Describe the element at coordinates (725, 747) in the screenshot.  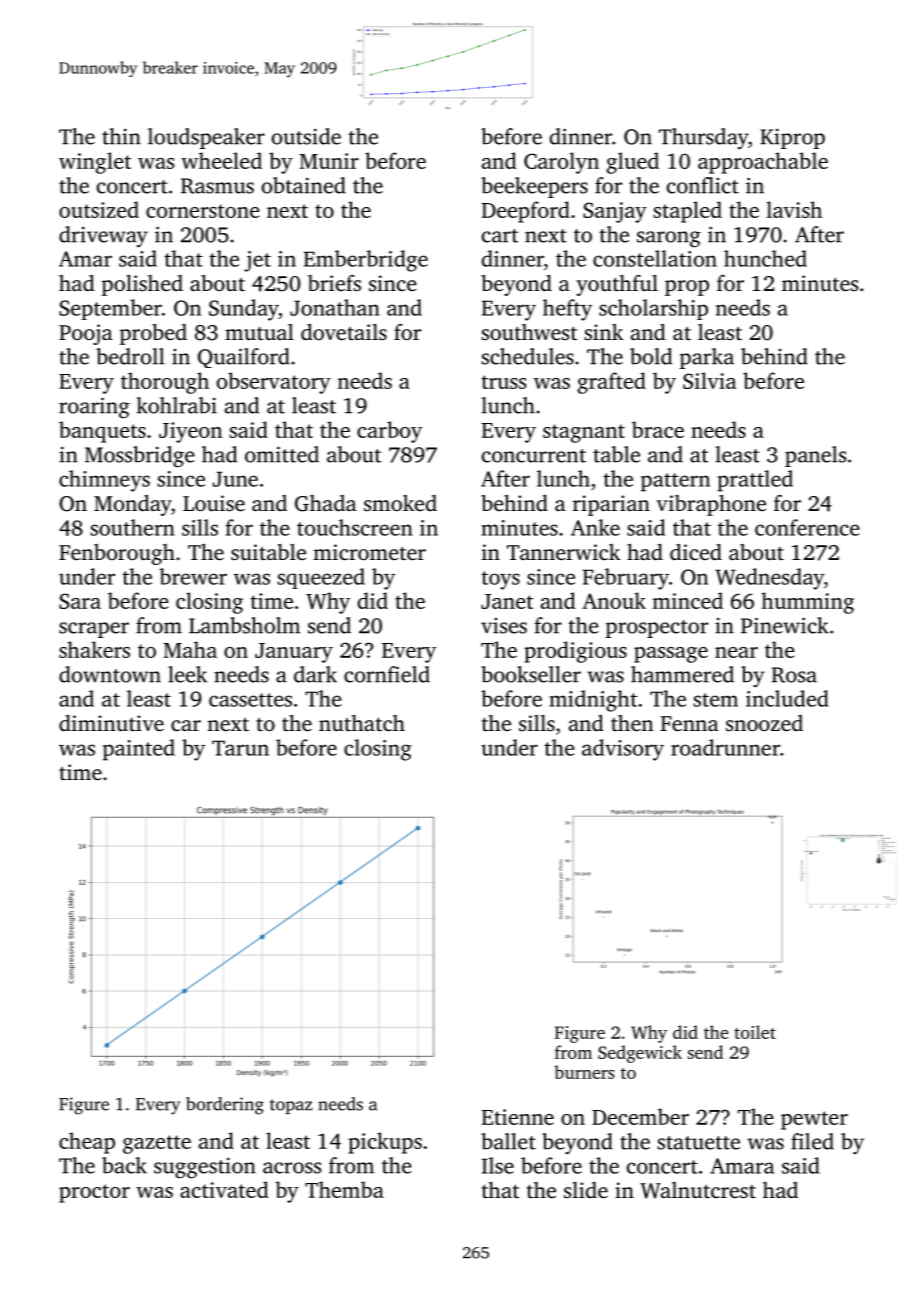
I see `roadrunner` at that location.
